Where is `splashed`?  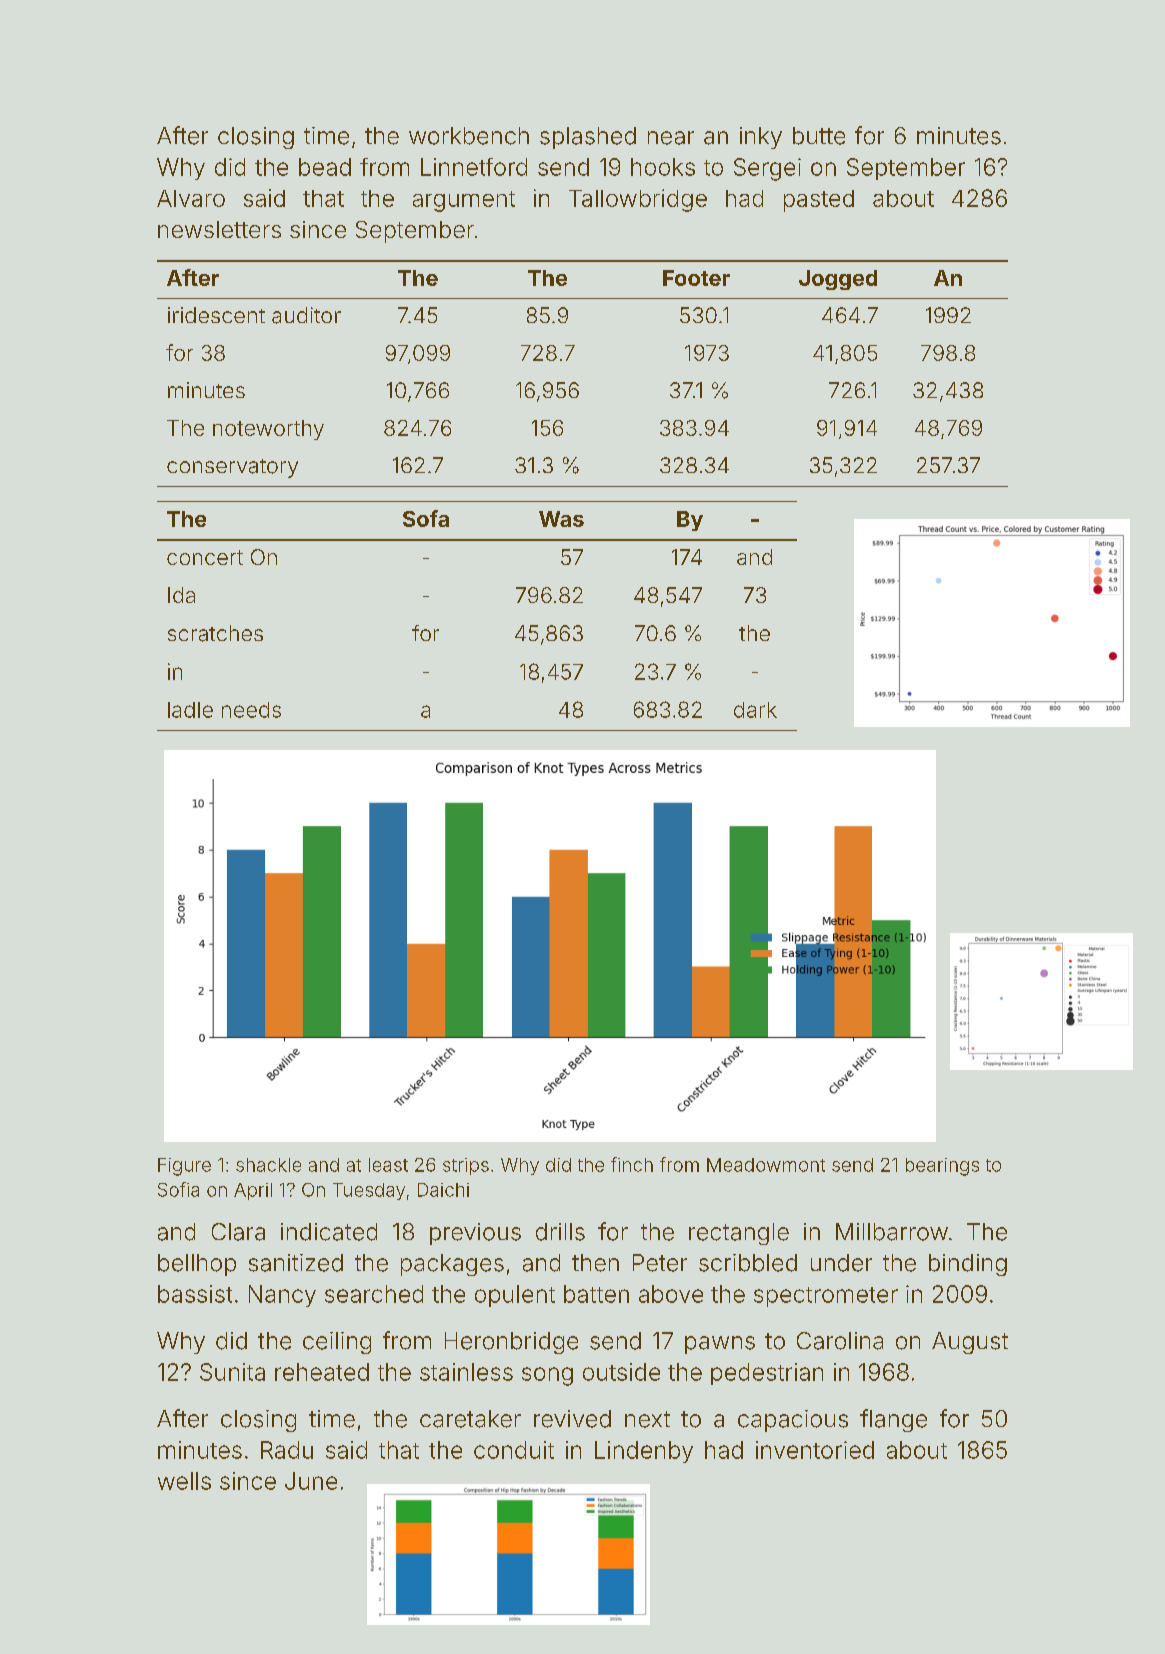
splashed is located at coordinates (588, 138).
